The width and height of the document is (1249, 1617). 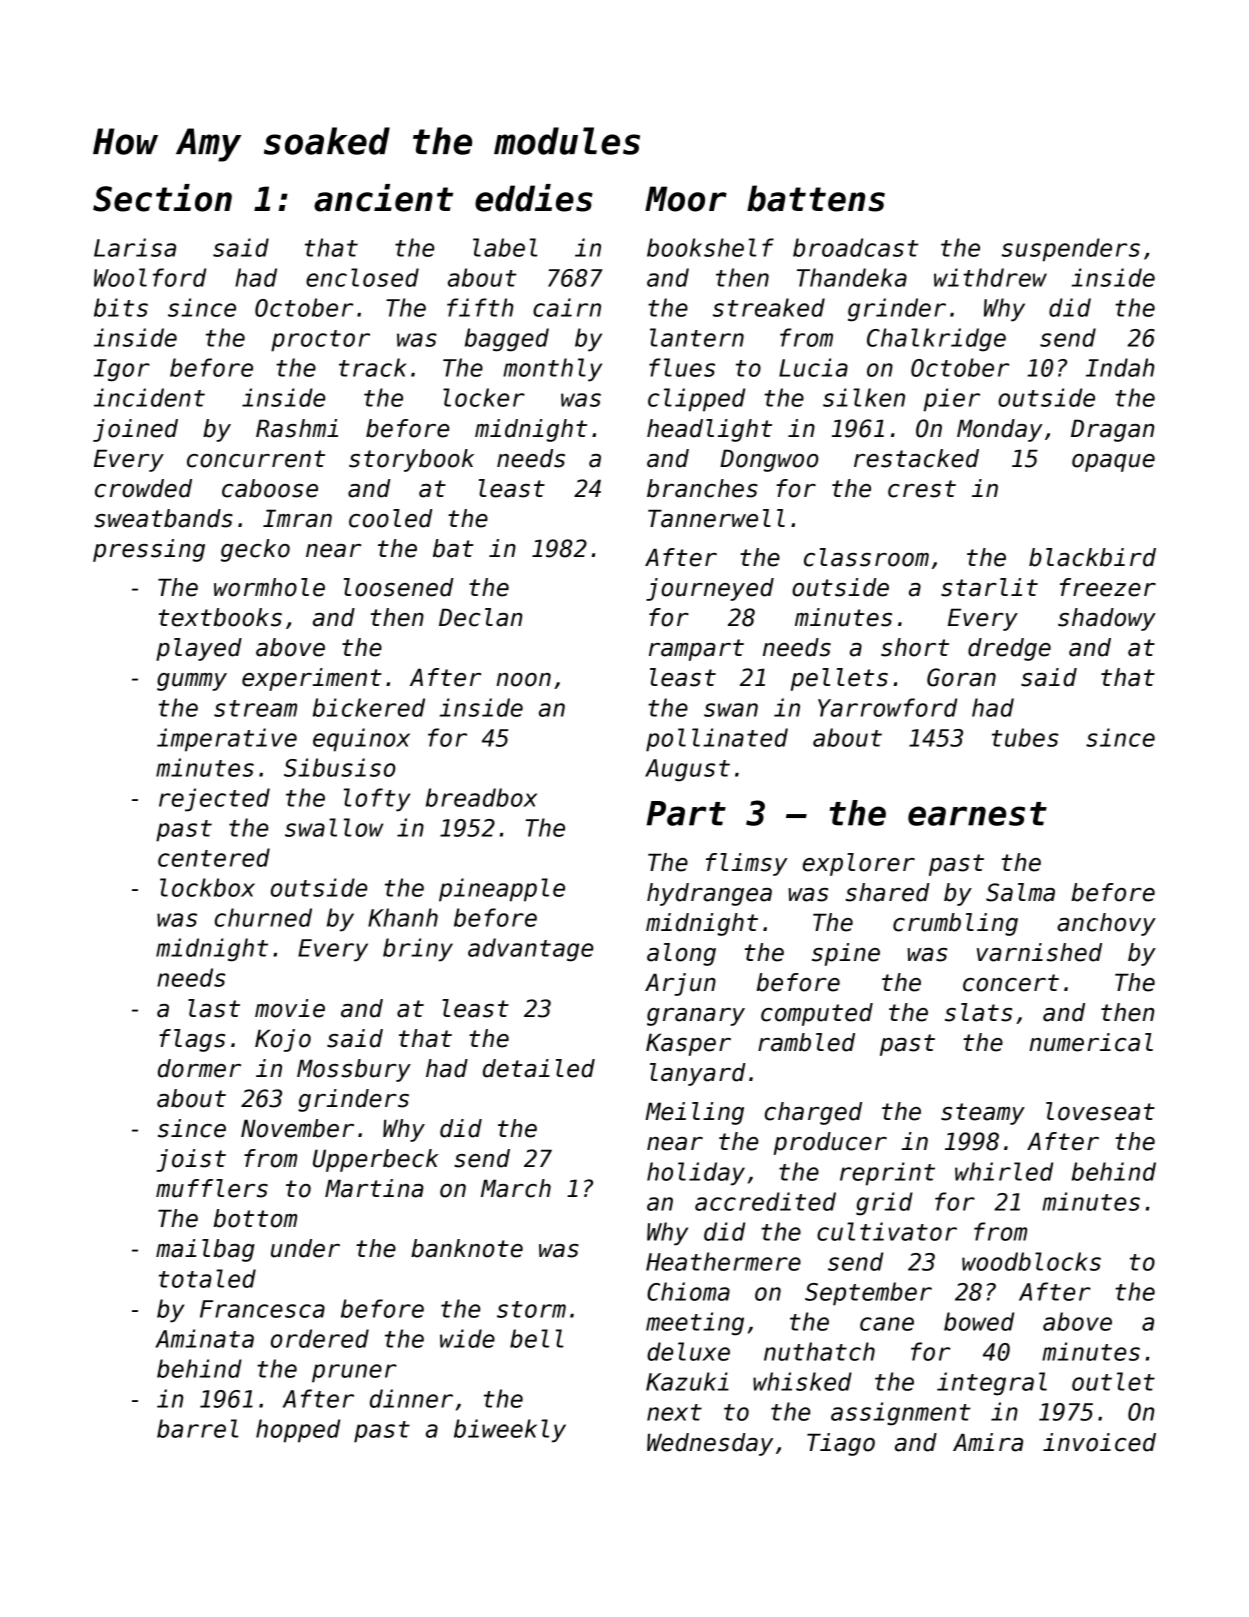 I want to click on whisked, so click(x=802, y=1381).
